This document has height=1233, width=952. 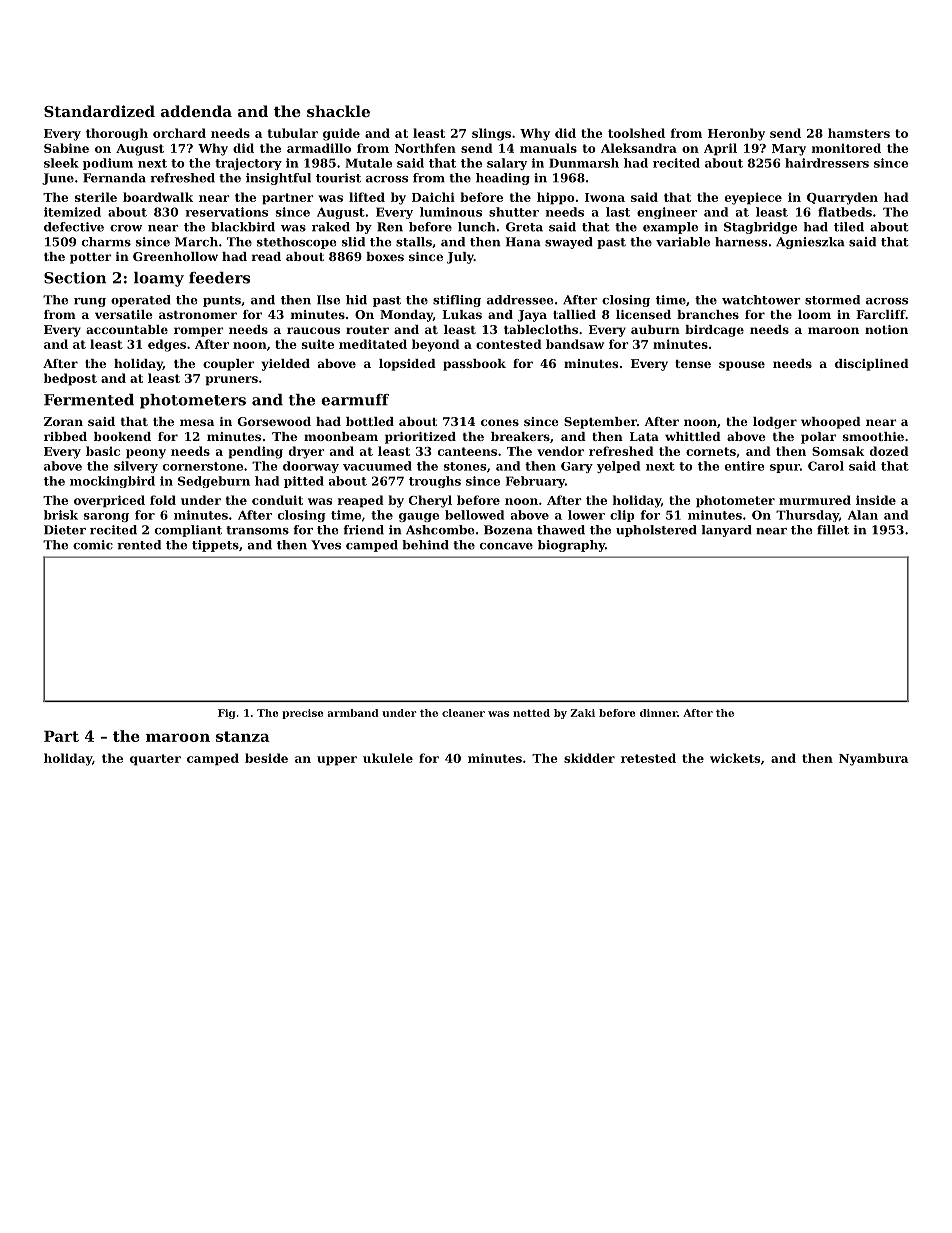 What do you see at coordinates (96, 197) in the document?
I see `sterile` at bounding box center [96, 197].
